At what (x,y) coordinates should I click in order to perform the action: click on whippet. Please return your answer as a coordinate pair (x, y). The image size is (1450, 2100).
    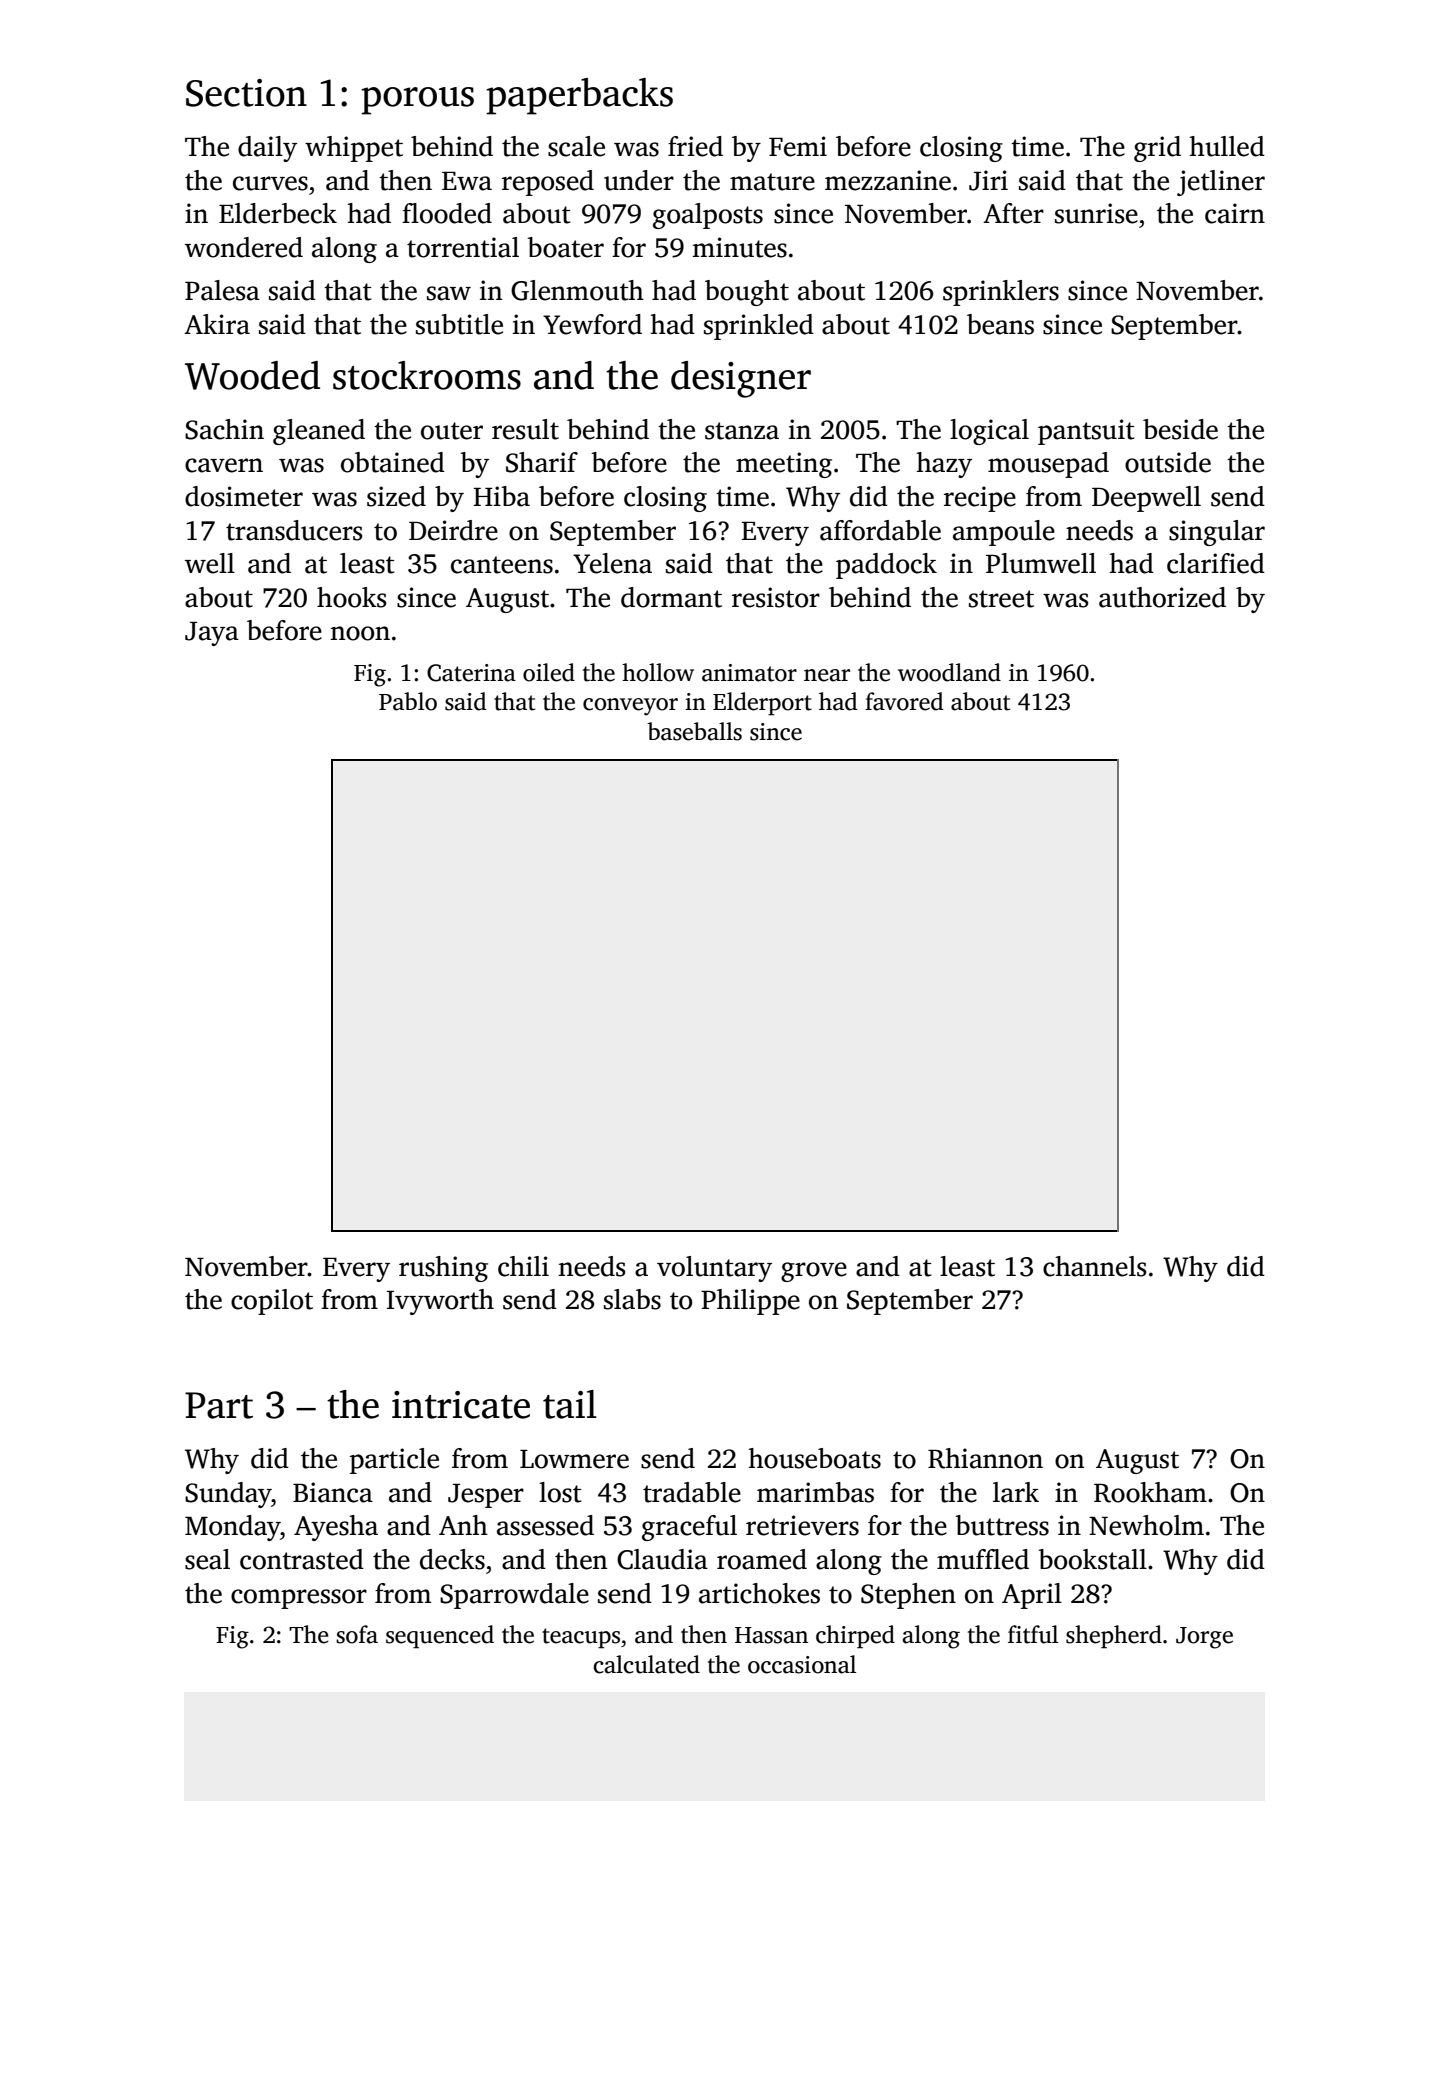
    Looking at the image, I should click on (354, 149).
